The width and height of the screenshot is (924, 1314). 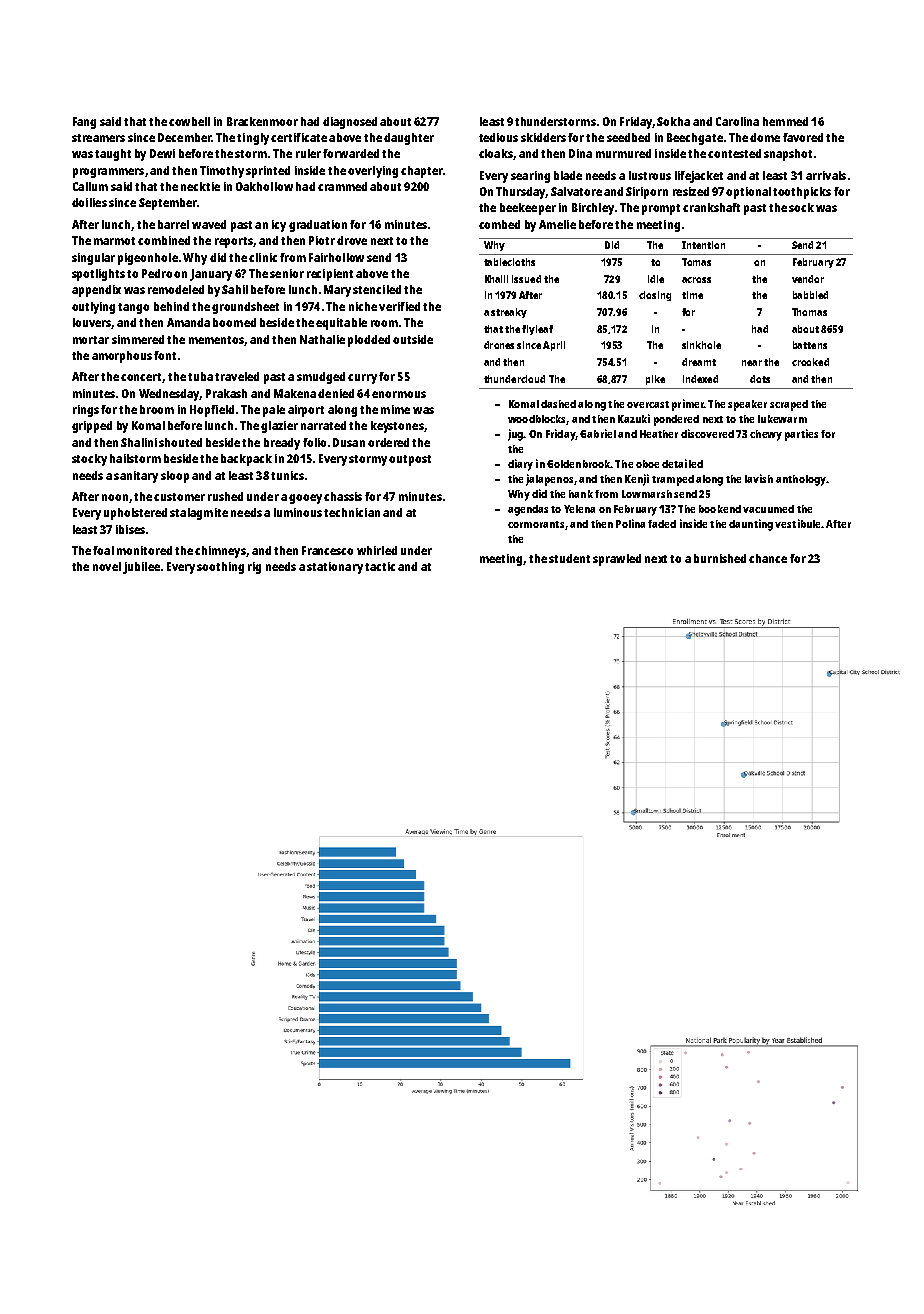 What do you see at coordinates (647, 494) in the screenshot?
I see `Lowmarsh` at bounding box center [647, 494].
